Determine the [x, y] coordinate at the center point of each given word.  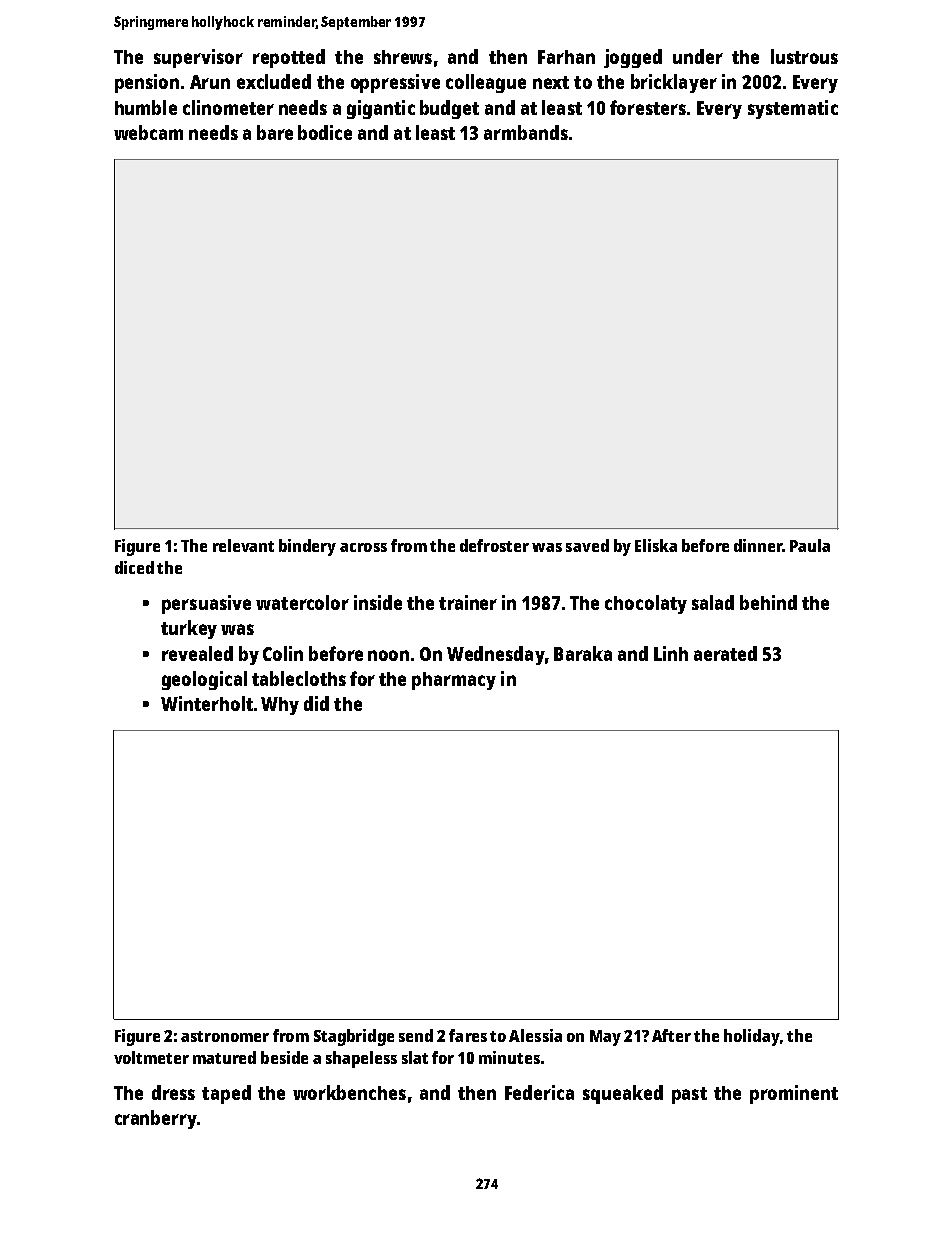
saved [587, 545]
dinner [758, 545]
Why [280, 706]
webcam [148, 132]
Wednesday [496, 655]
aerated [725, 653]
